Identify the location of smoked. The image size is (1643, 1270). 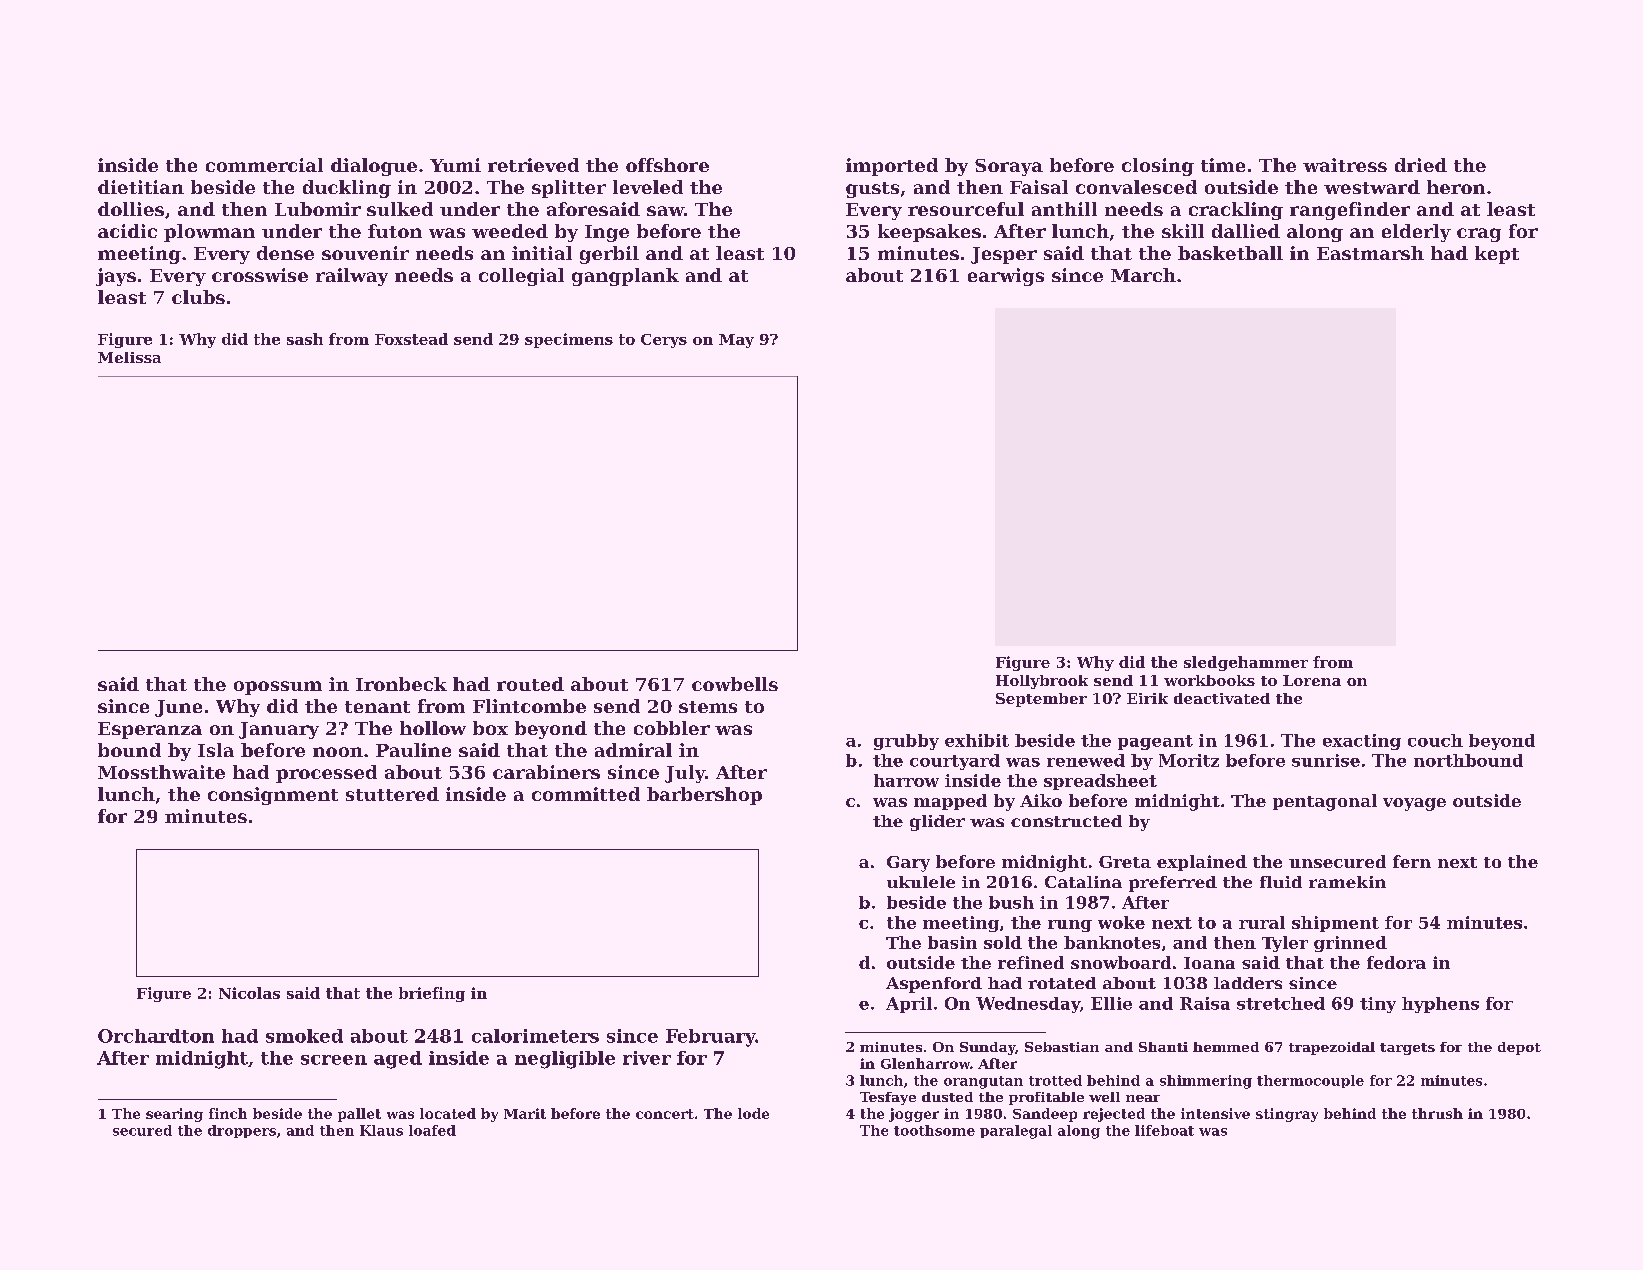
(304, 1036).
